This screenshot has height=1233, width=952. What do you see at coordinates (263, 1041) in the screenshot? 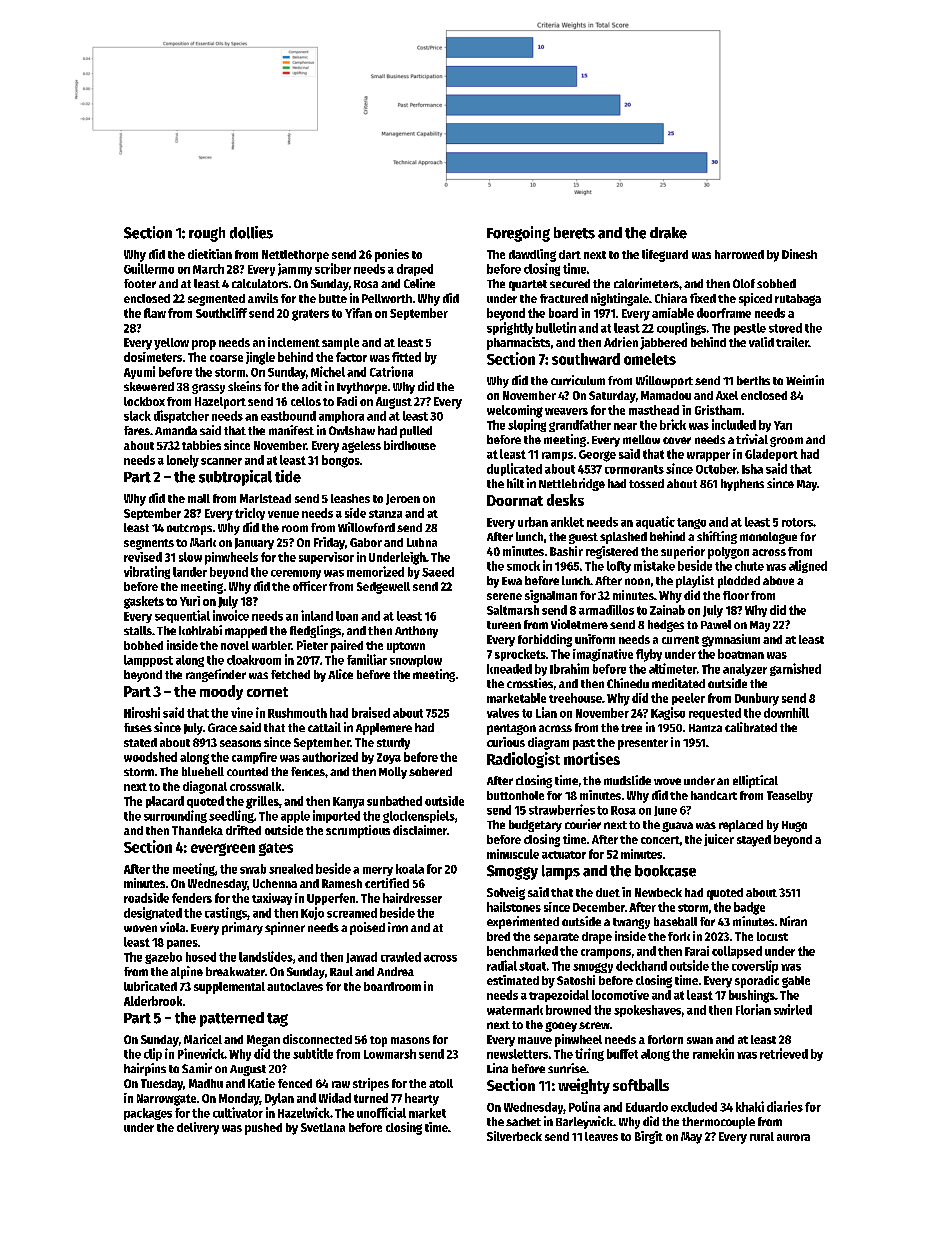
I see `Megan` at bounding box center [263, 1041].
